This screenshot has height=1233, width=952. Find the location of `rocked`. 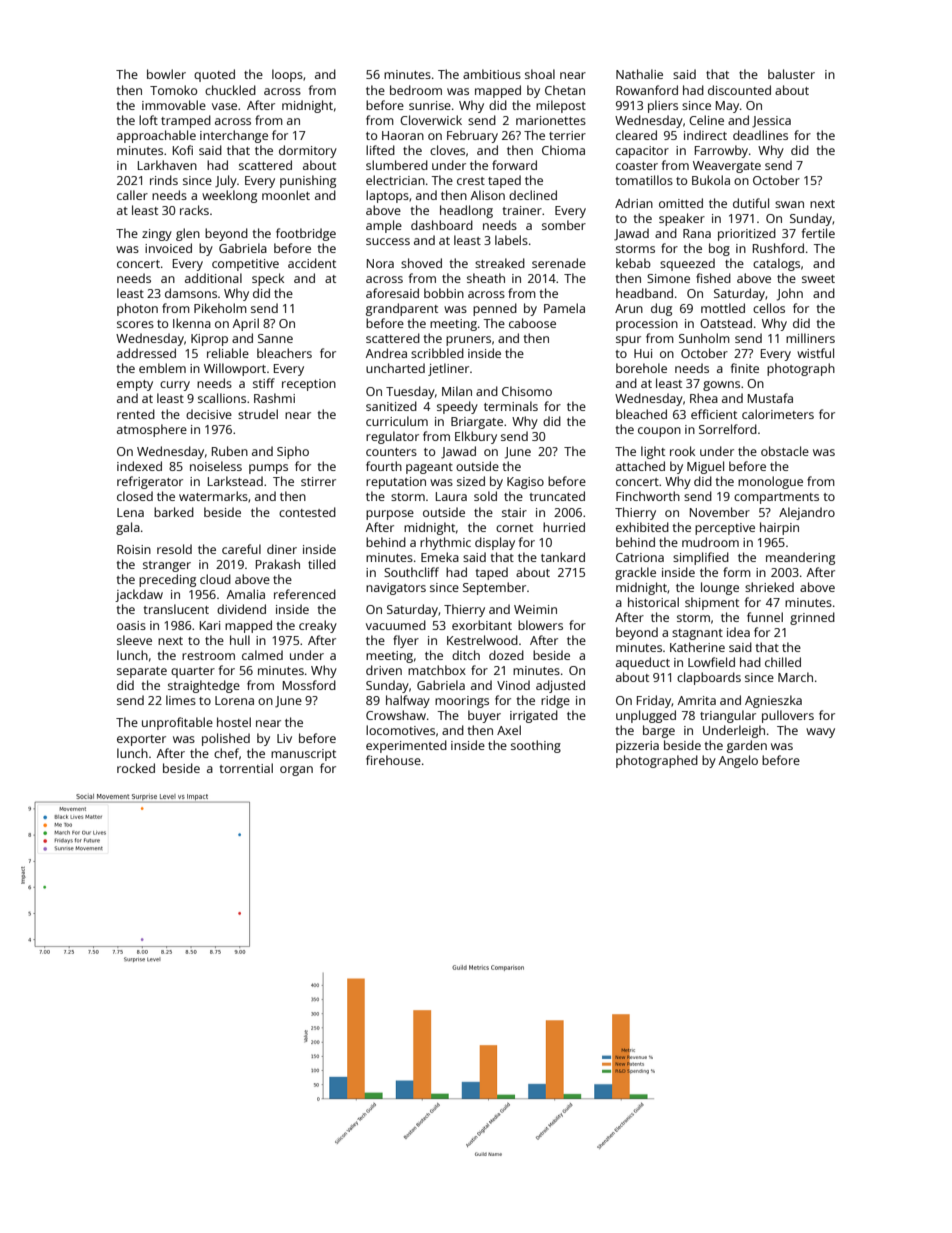

rocked is located at coordinates (136, 768).
